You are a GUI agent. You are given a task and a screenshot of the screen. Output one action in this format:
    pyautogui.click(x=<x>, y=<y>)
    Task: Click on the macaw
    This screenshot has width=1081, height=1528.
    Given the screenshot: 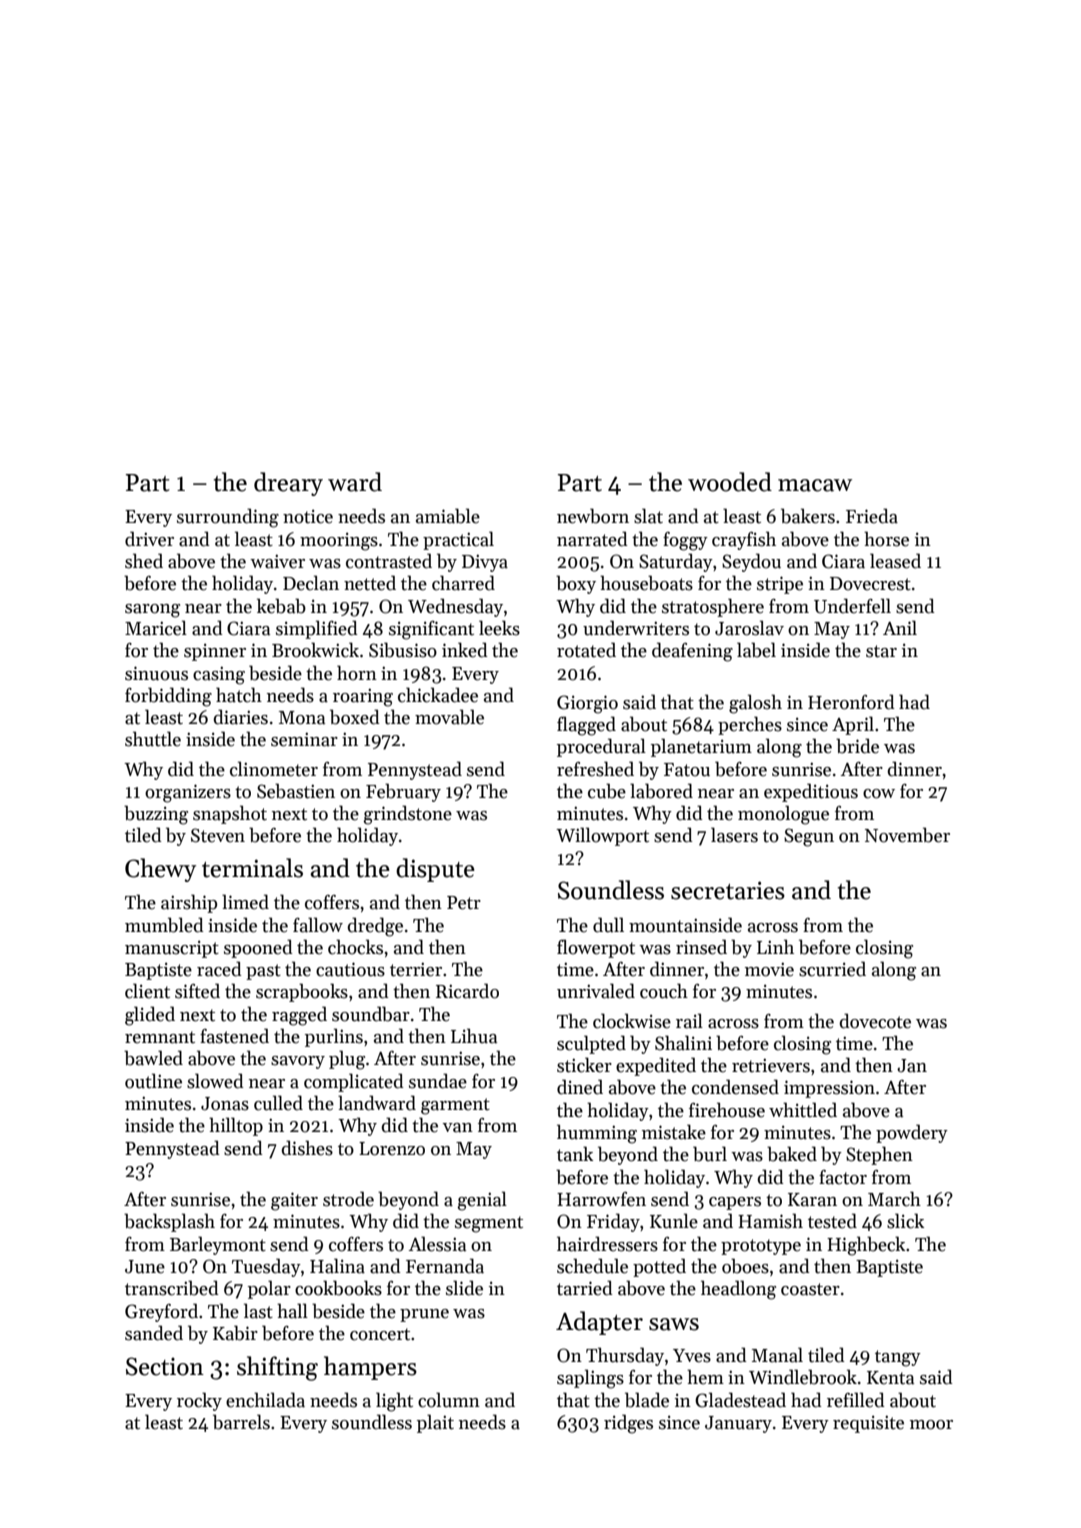 What is the action you would take?
    pyautogui.click(x=815, y=485)
